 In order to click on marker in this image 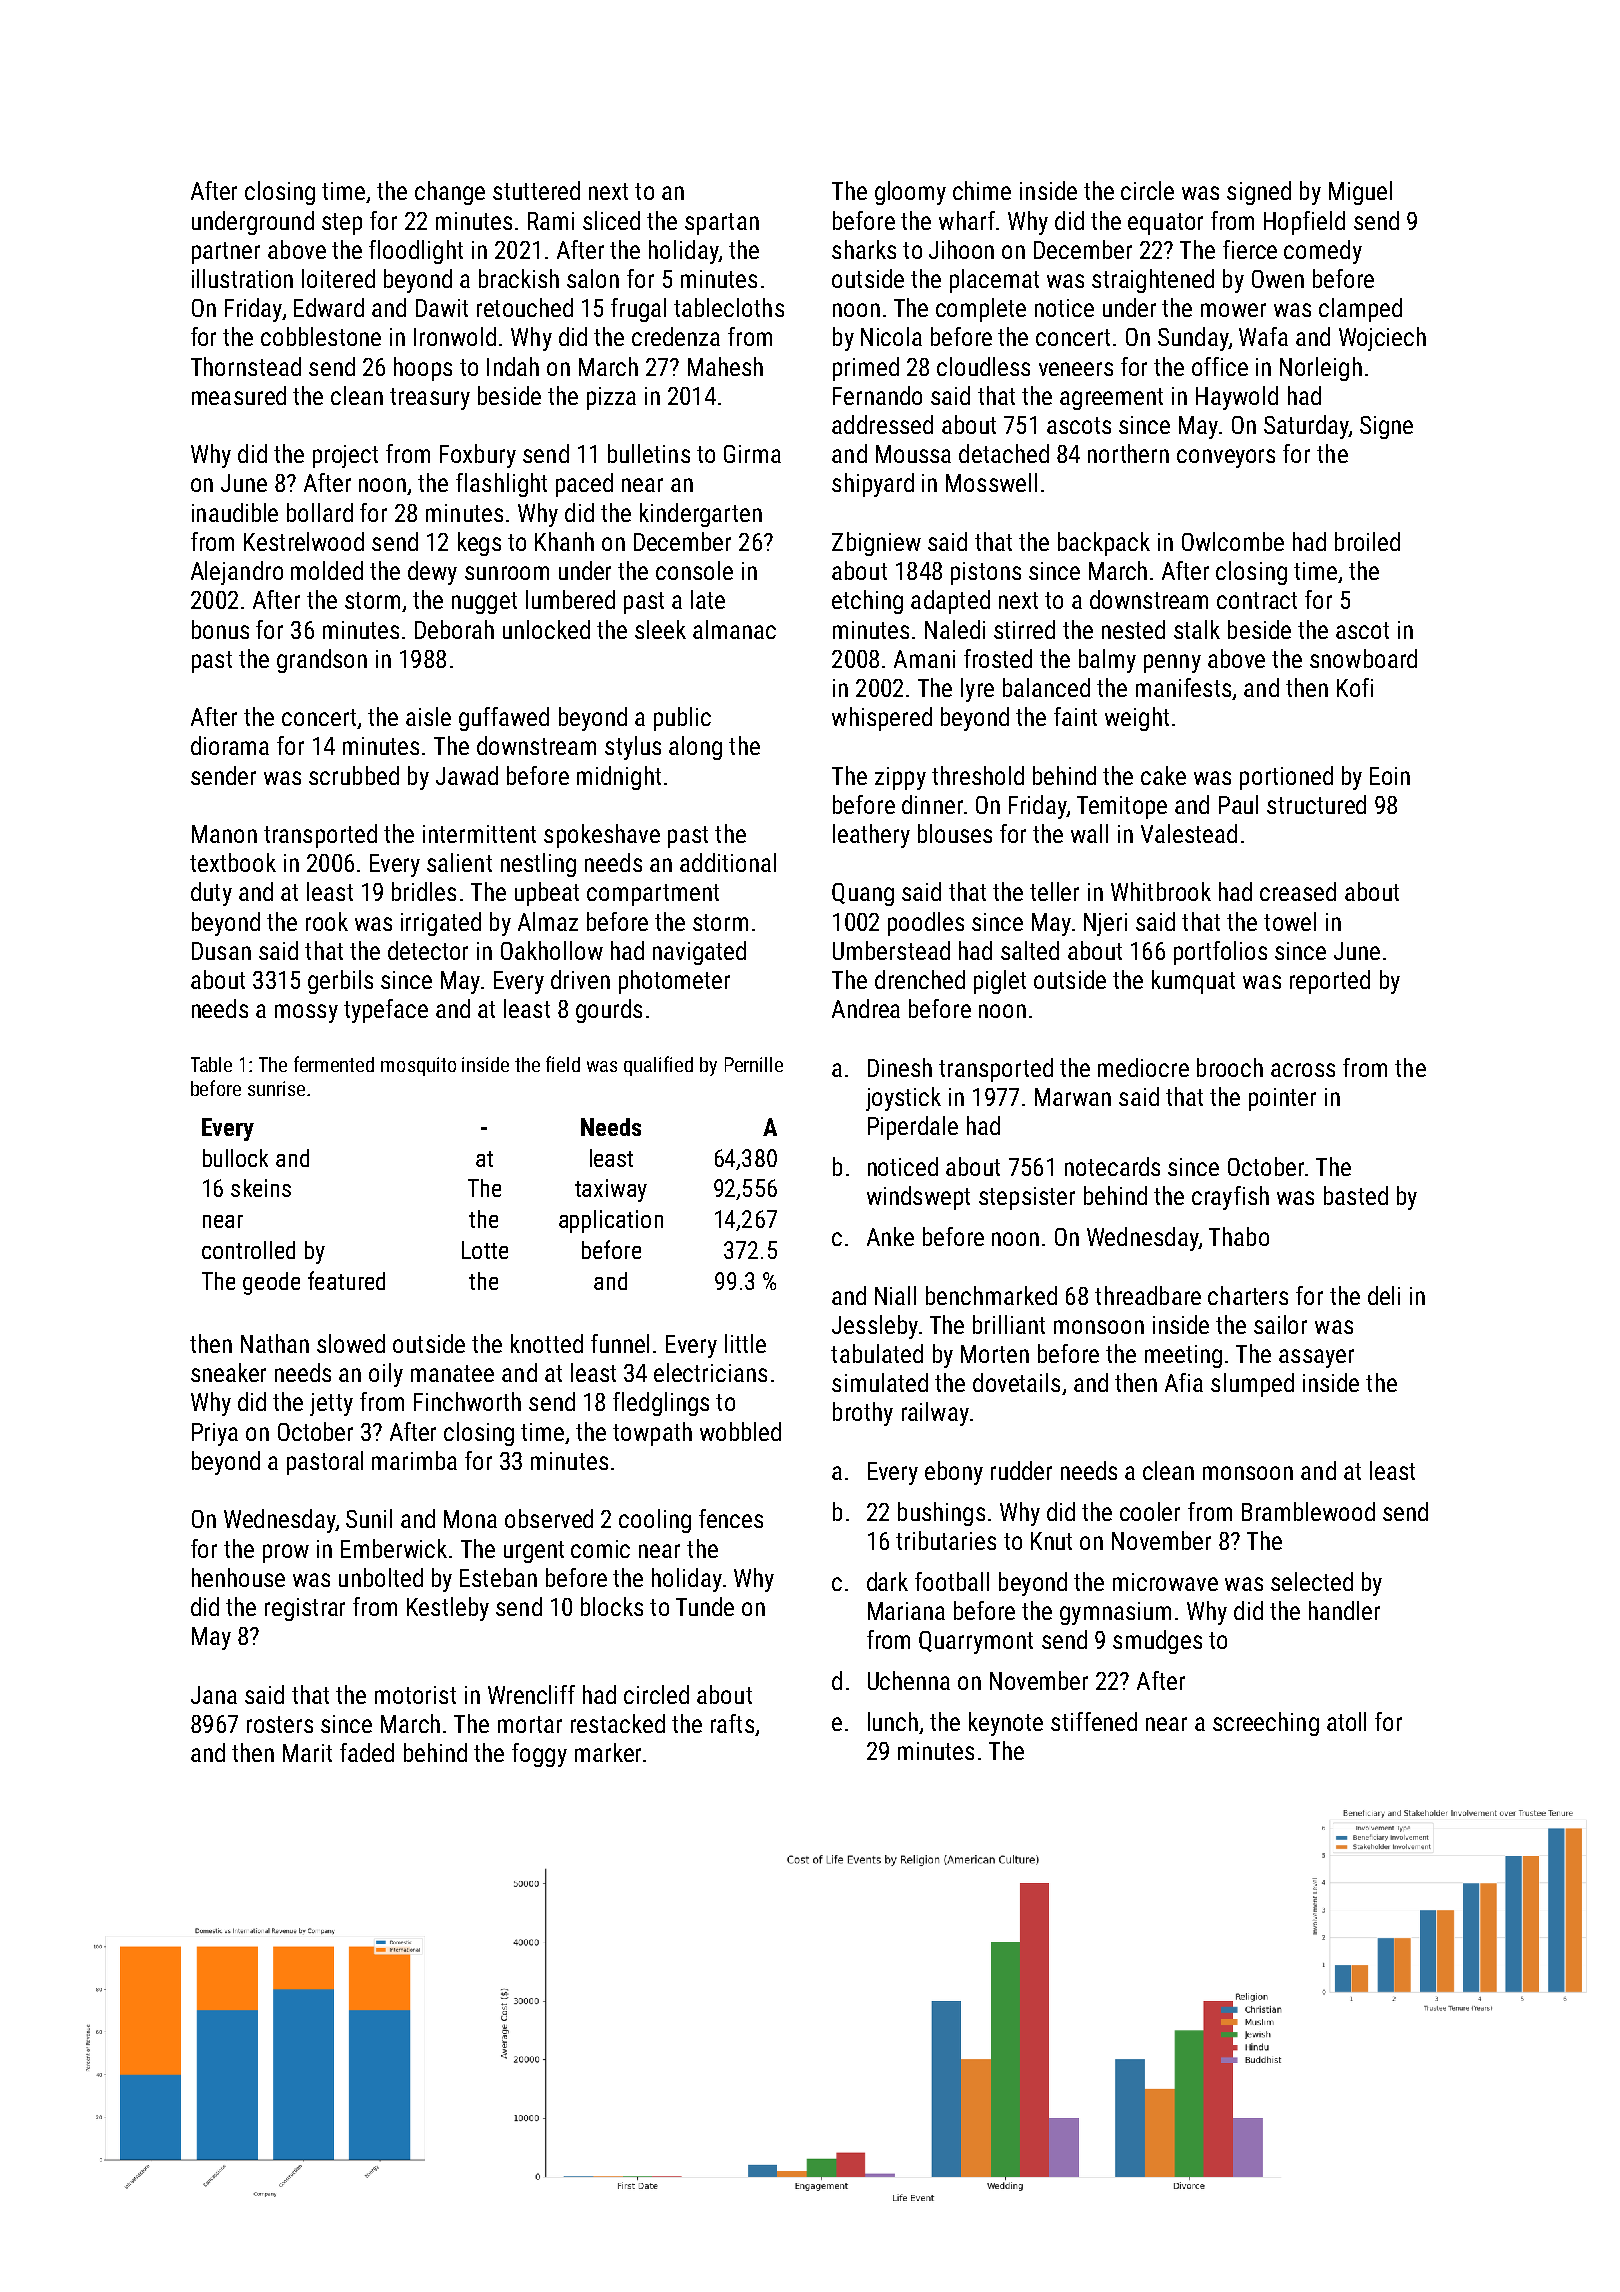, I will do `click(608, 1752)`.
